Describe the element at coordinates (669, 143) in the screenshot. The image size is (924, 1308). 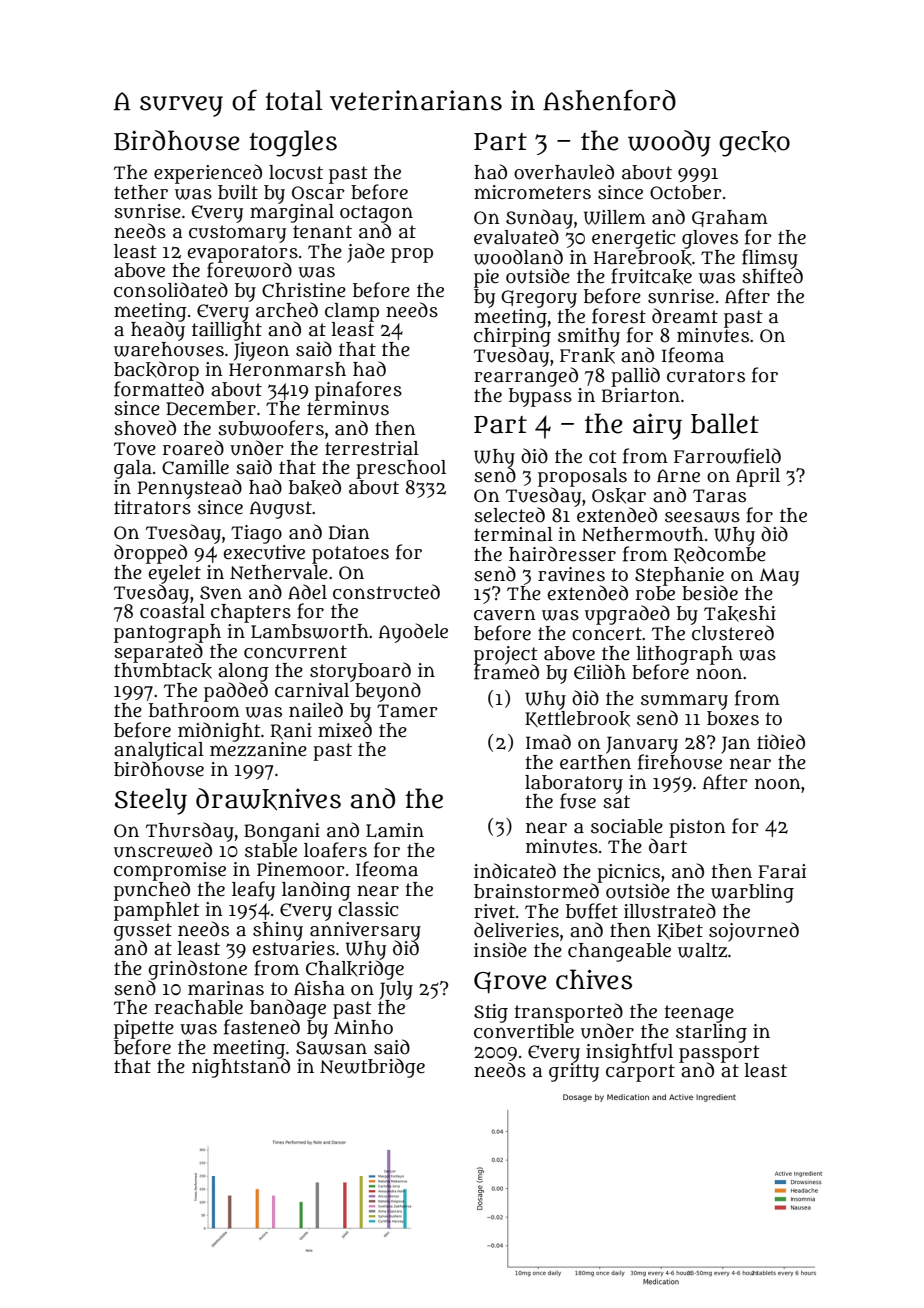
I see `woody` at that location.
